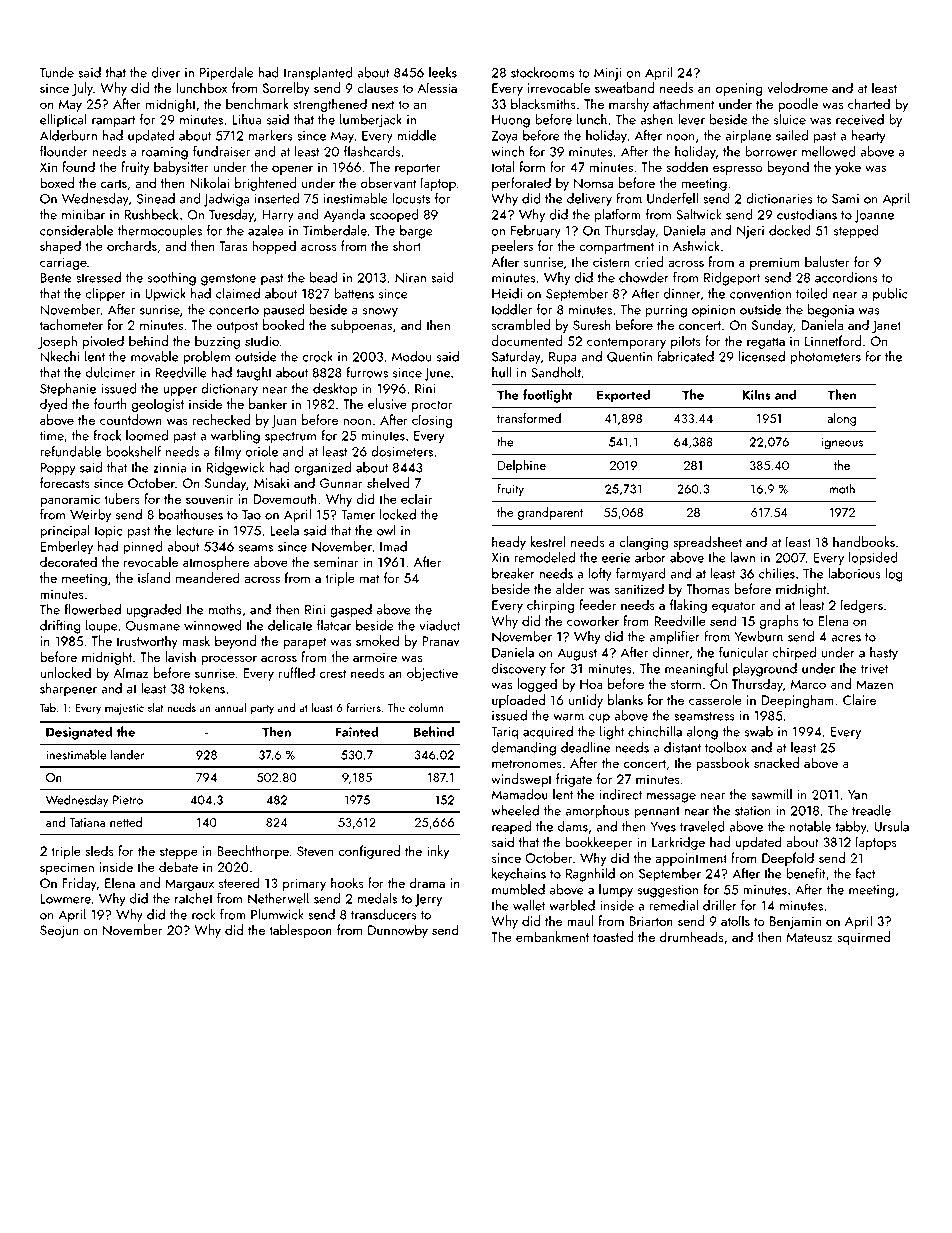 This screenshot has height=1233, width=952. What do you see at coordinates (608, 74) in the screenshot?
I see `Minji` at bounding box center [608, 74].
